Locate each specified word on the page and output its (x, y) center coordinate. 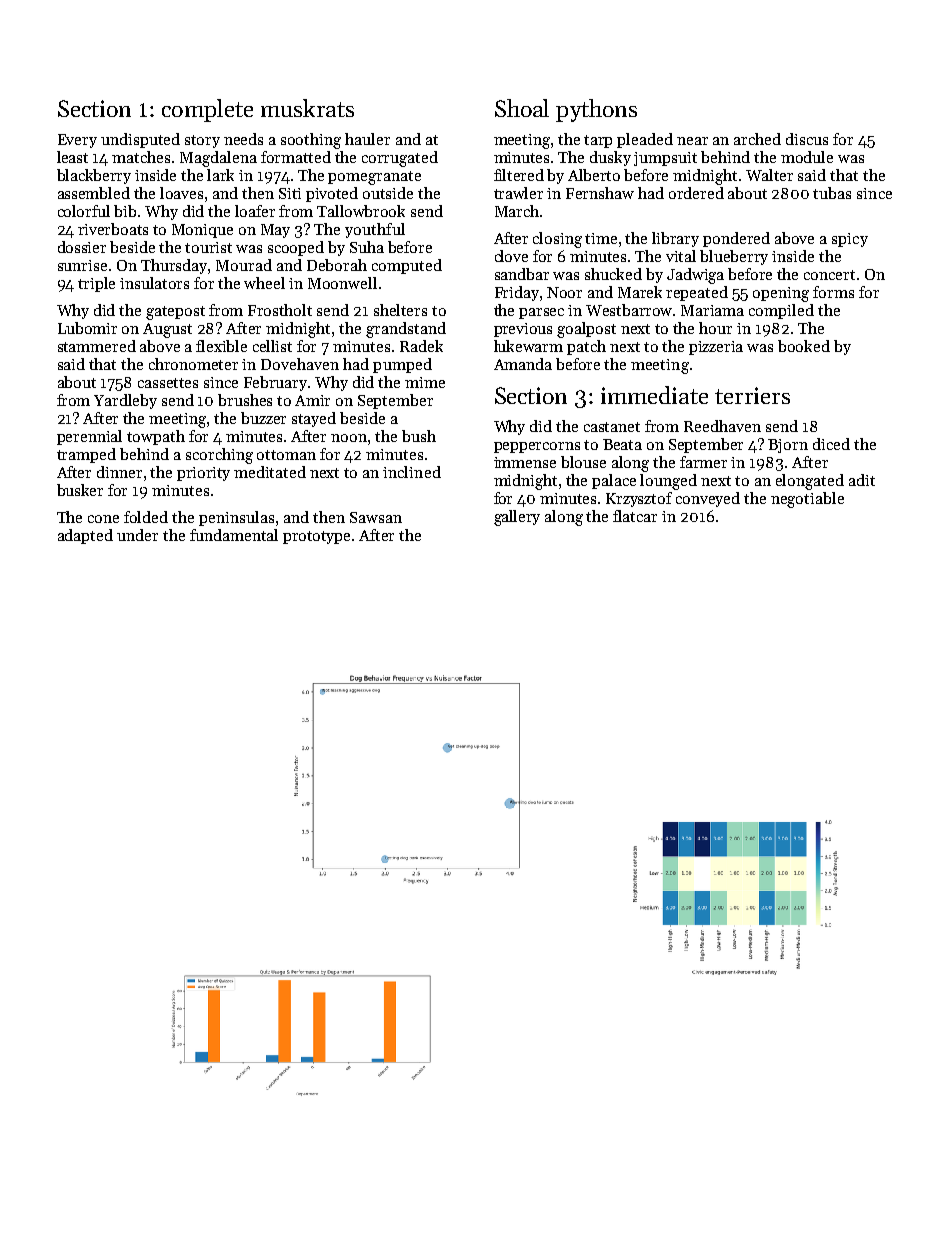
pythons (596, 110)
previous (523, 330)
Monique (202, 231)
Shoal (522, 108)
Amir (312, 400)
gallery (517, 518)
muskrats (307, 108)
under (137, 535)
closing (557, 240)
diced (831, 444)
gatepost (175, 313)
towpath (156, 437)
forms (833, 292)
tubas (832, 193)
